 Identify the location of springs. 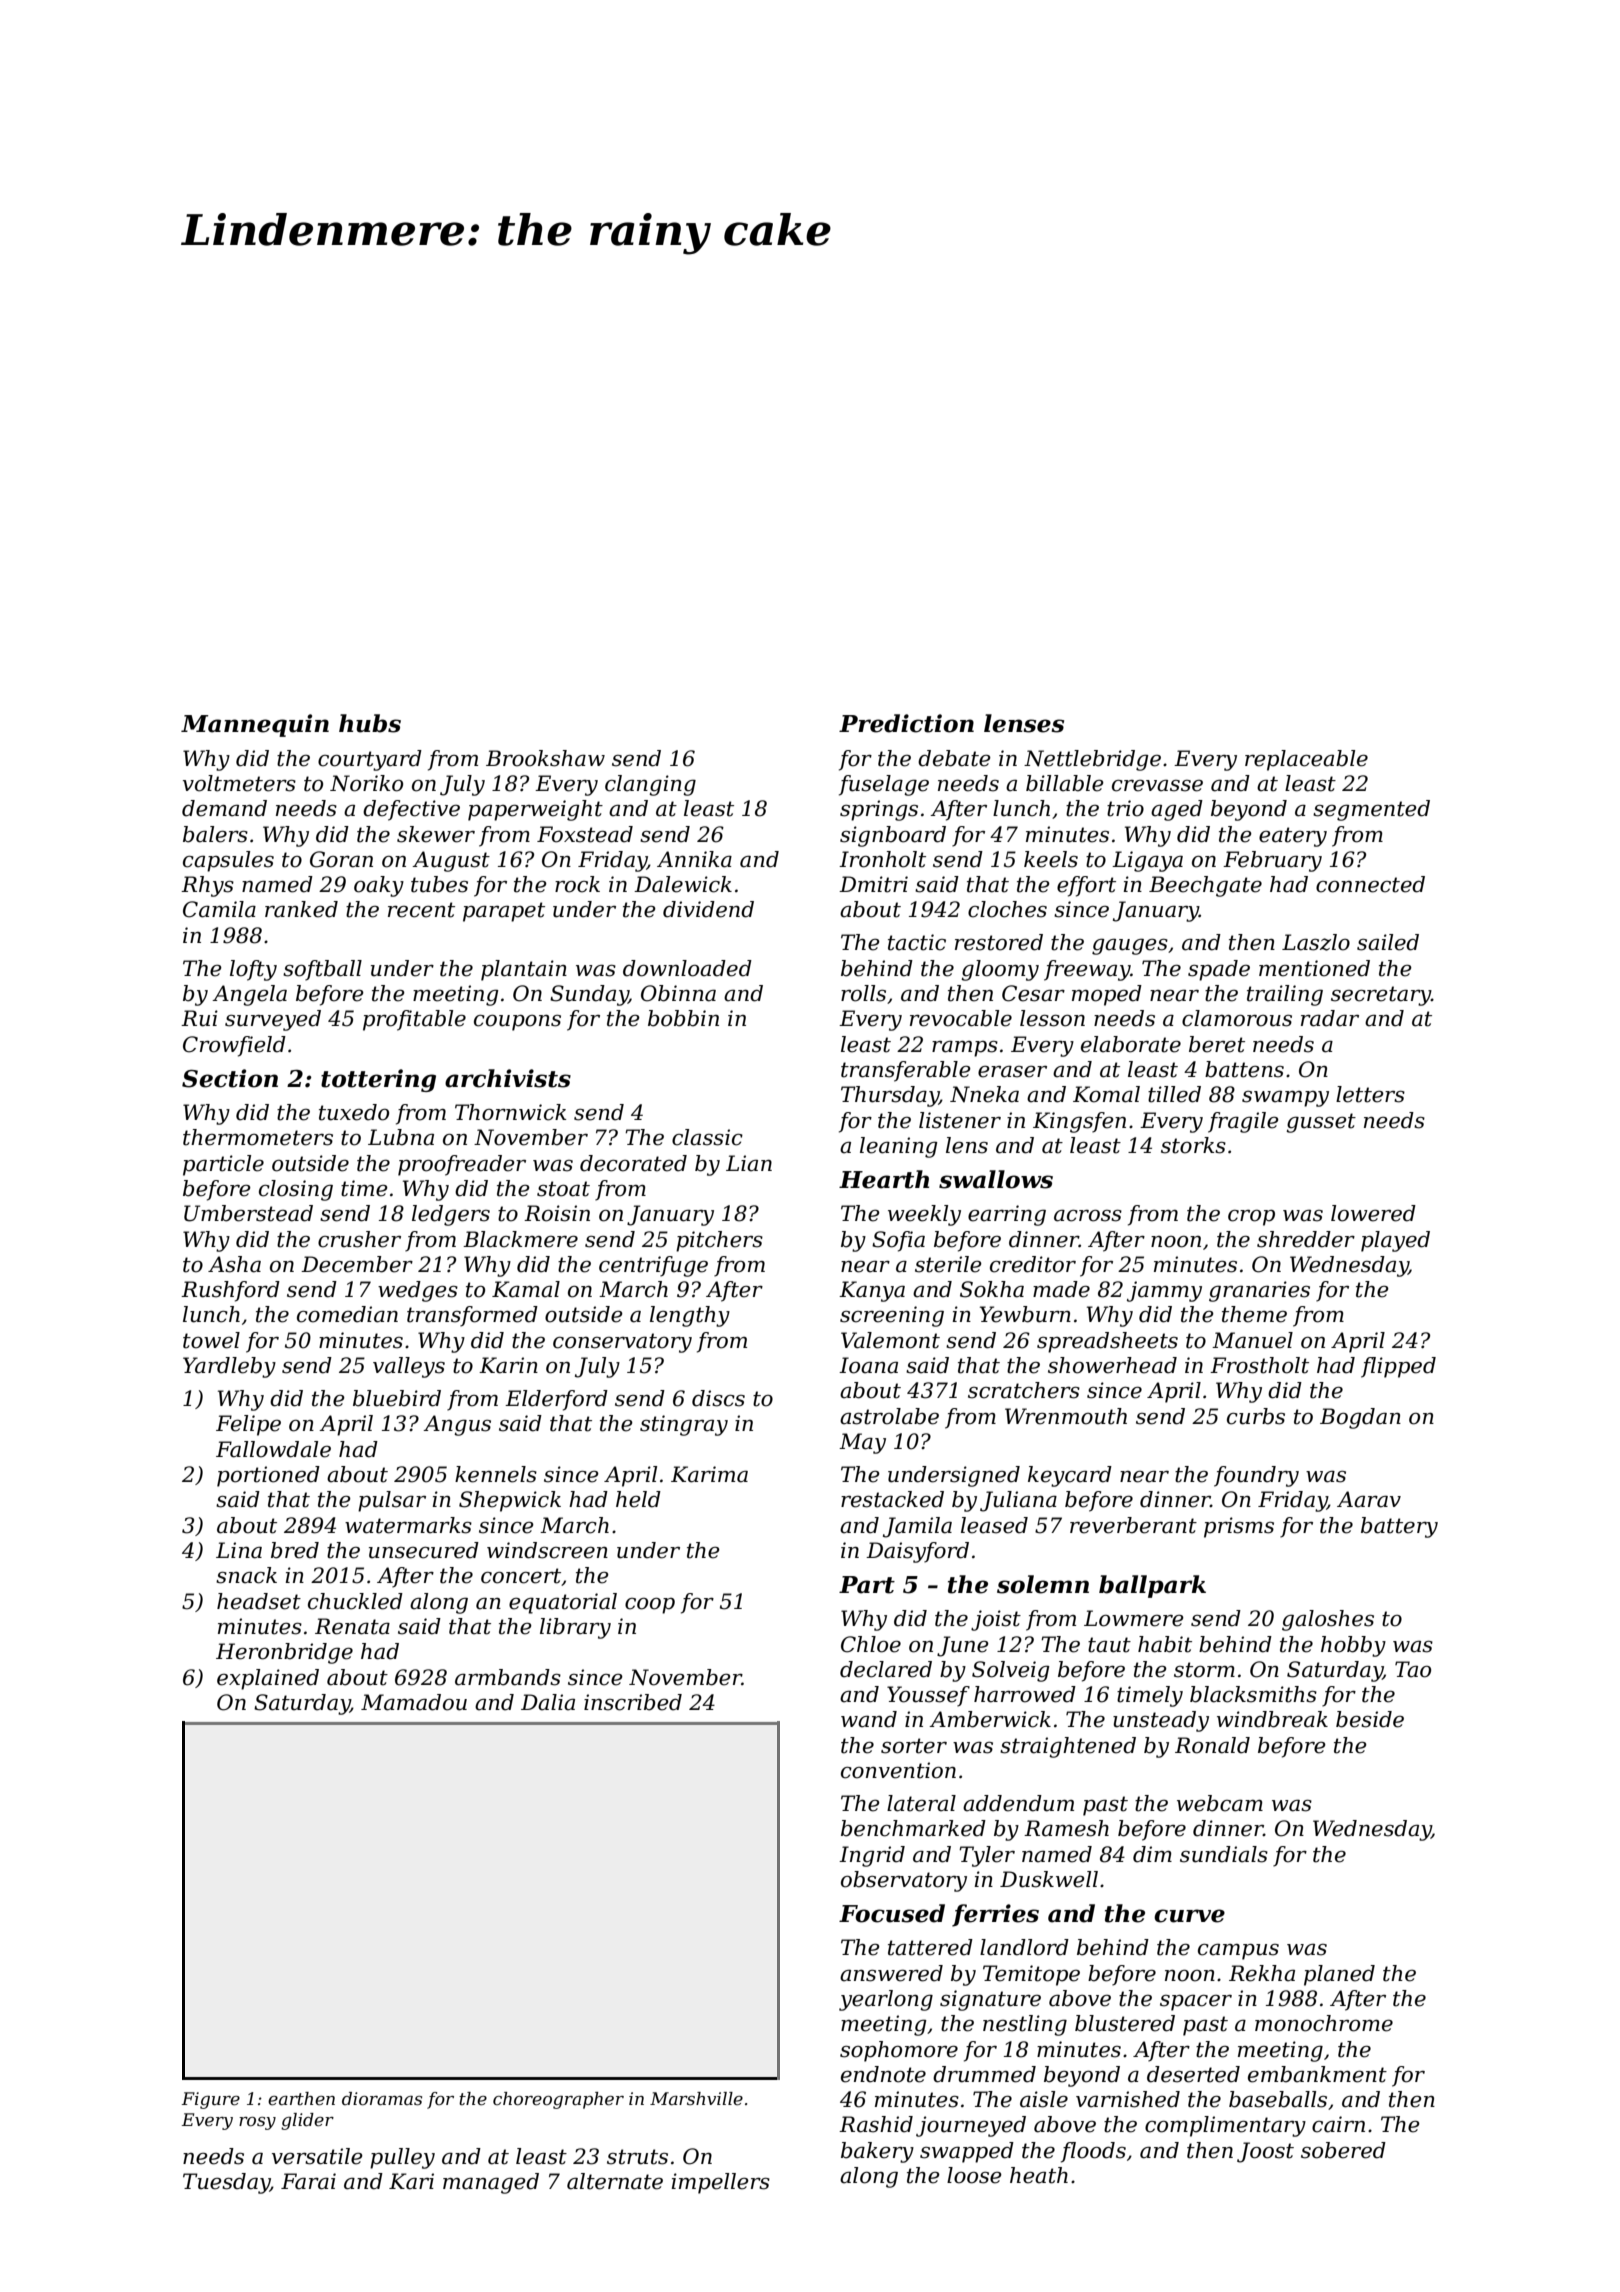
(879, 810).
